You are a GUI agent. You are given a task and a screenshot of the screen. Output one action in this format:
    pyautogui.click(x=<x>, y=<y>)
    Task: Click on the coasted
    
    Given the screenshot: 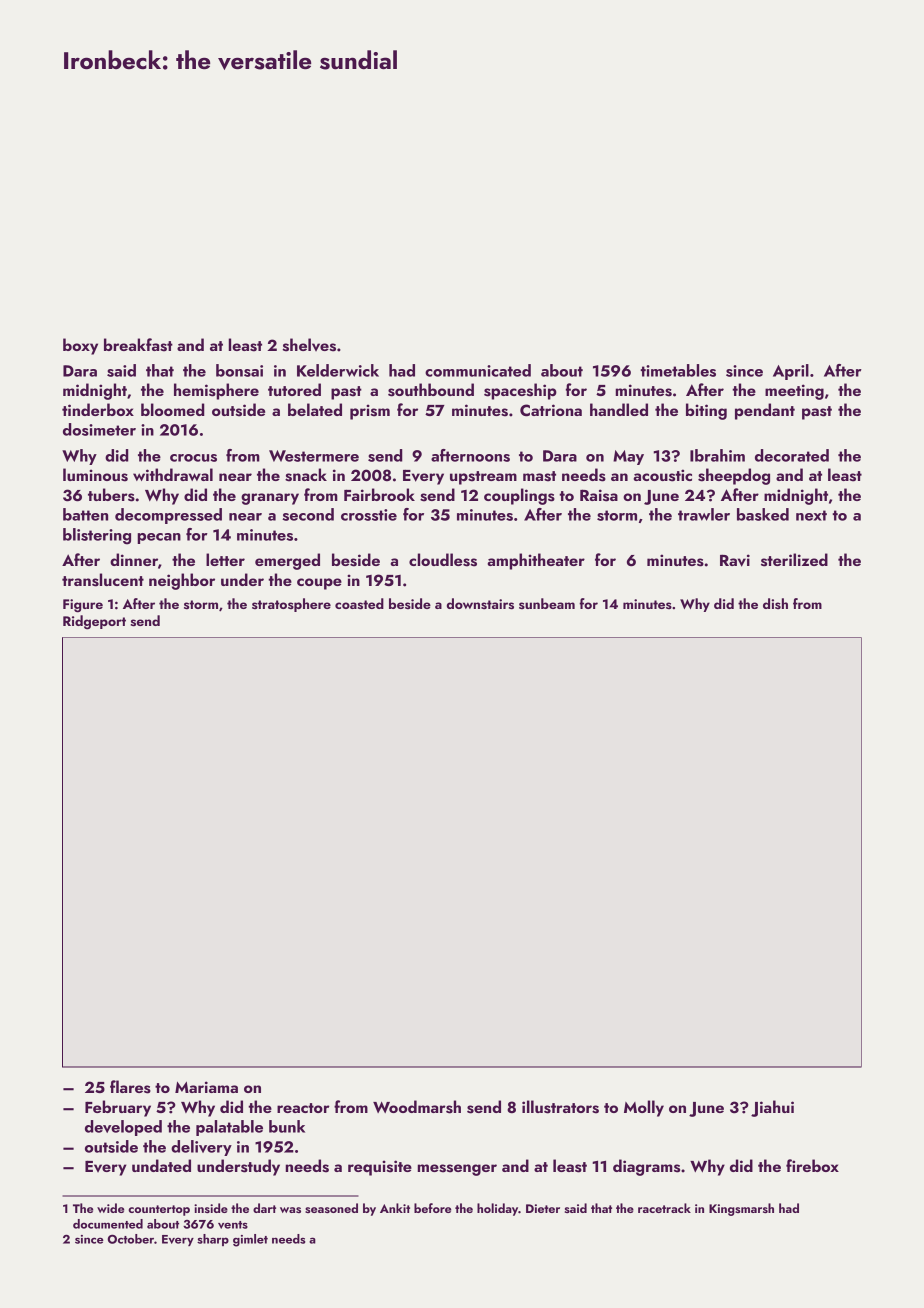 What is the action you would take?
    pyautogui.click(x=359, y=604)
